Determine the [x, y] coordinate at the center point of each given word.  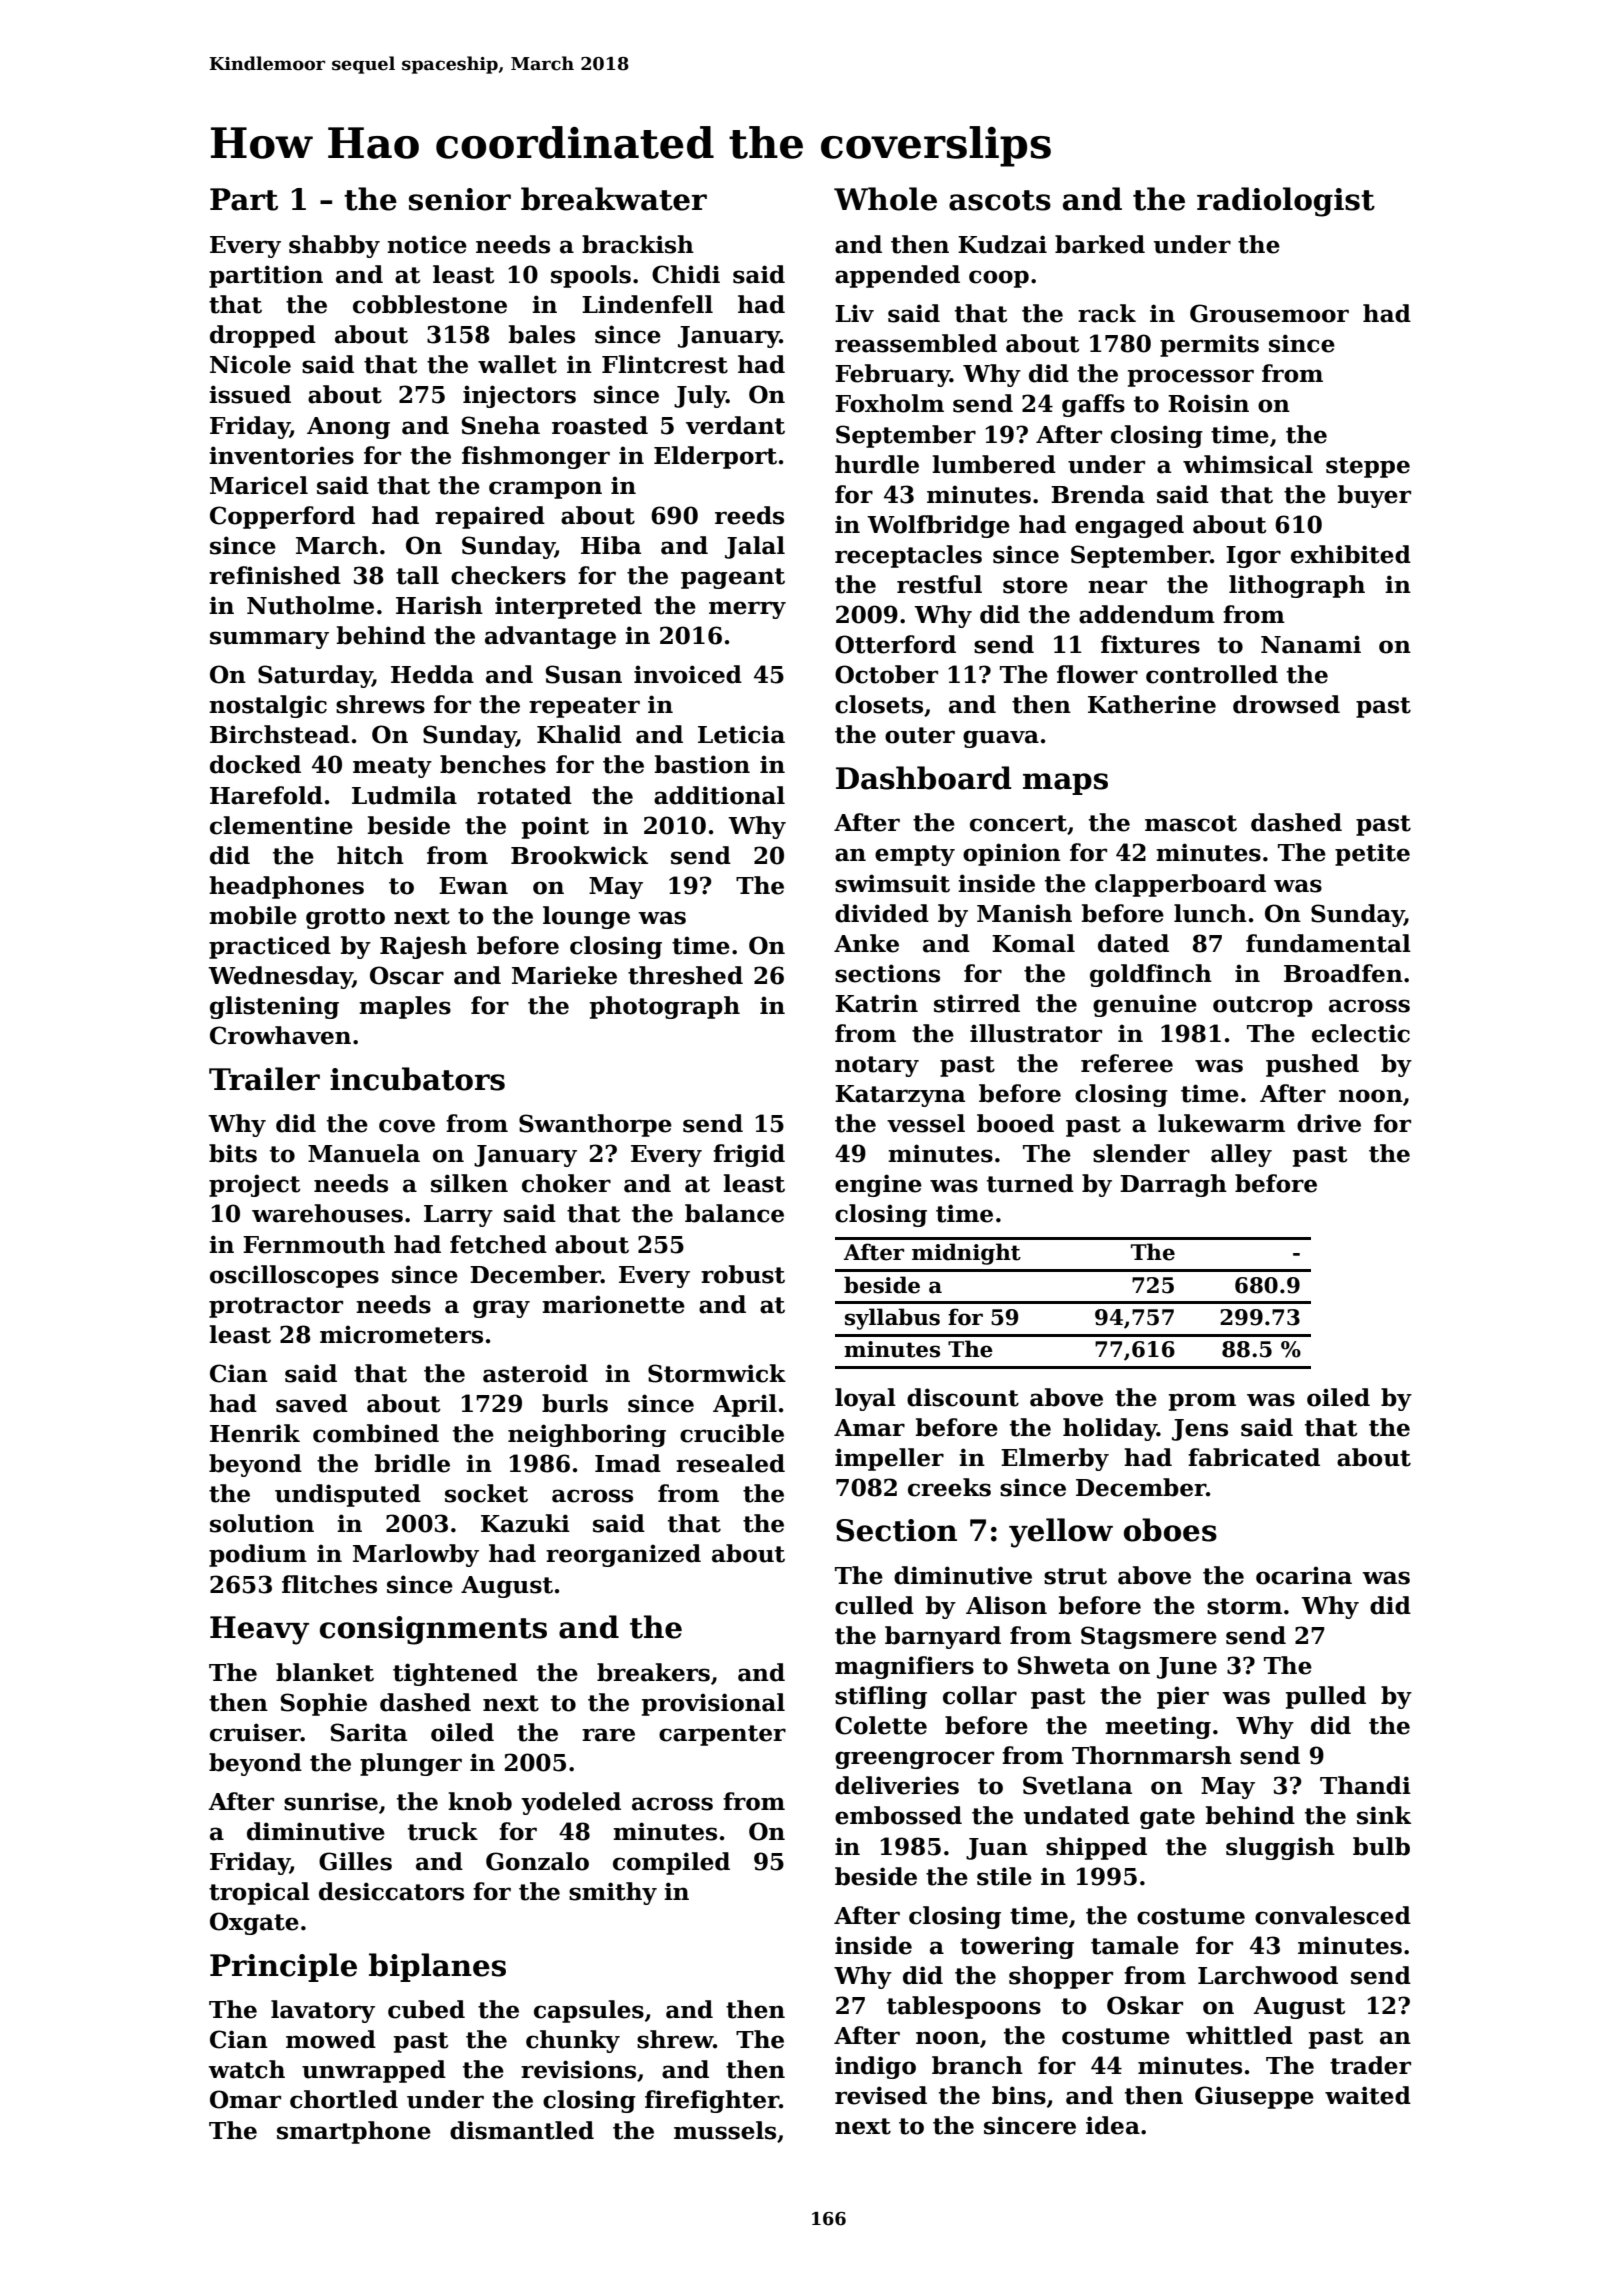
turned [1030, 1183]
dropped [263, 336]
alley [1241, 1155]
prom [1202, 1402]
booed [1015, 1123]
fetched [498, 1244]
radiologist [1286, 202]
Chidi [686, 274]
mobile [253, 915]
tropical [259, 1893]
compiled [671, 1863]
